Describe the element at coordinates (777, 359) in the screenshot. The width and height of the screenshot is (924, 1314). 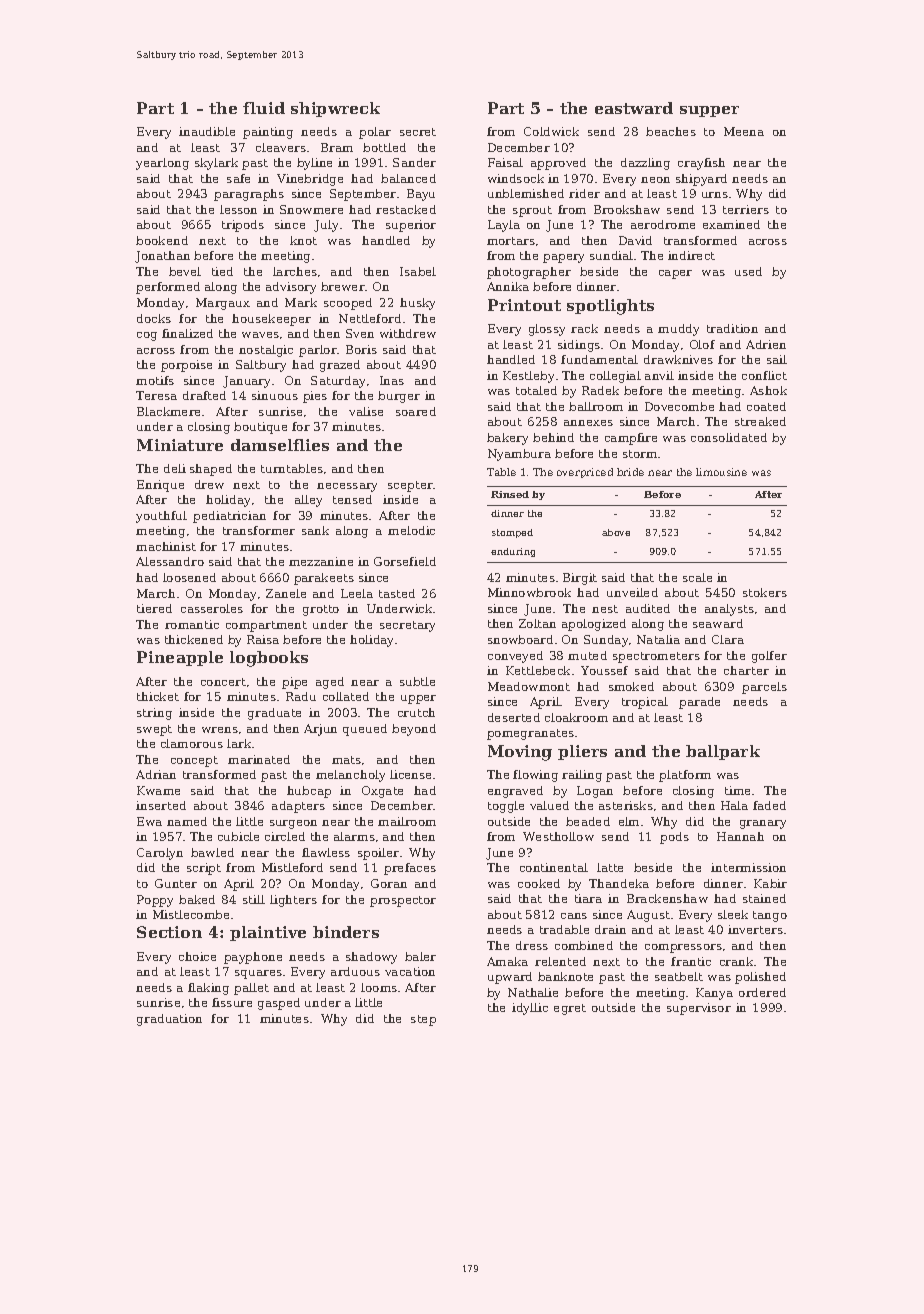
I see `sail` at that location.
